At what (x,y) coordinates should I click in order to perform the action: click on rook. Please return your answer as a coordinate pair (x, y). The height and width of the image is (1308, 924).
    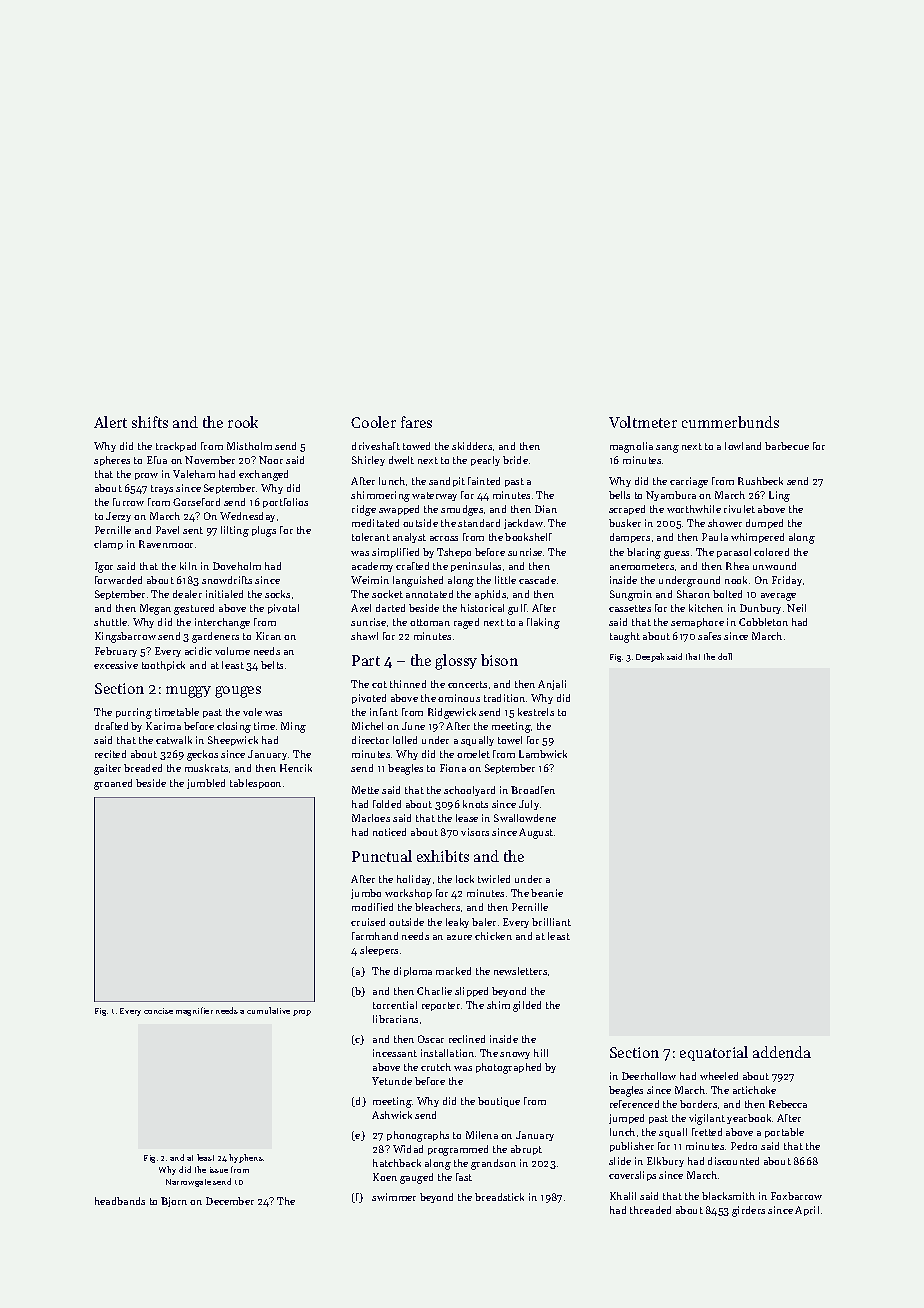
    Looking at the image, I should click on (243, 422).
